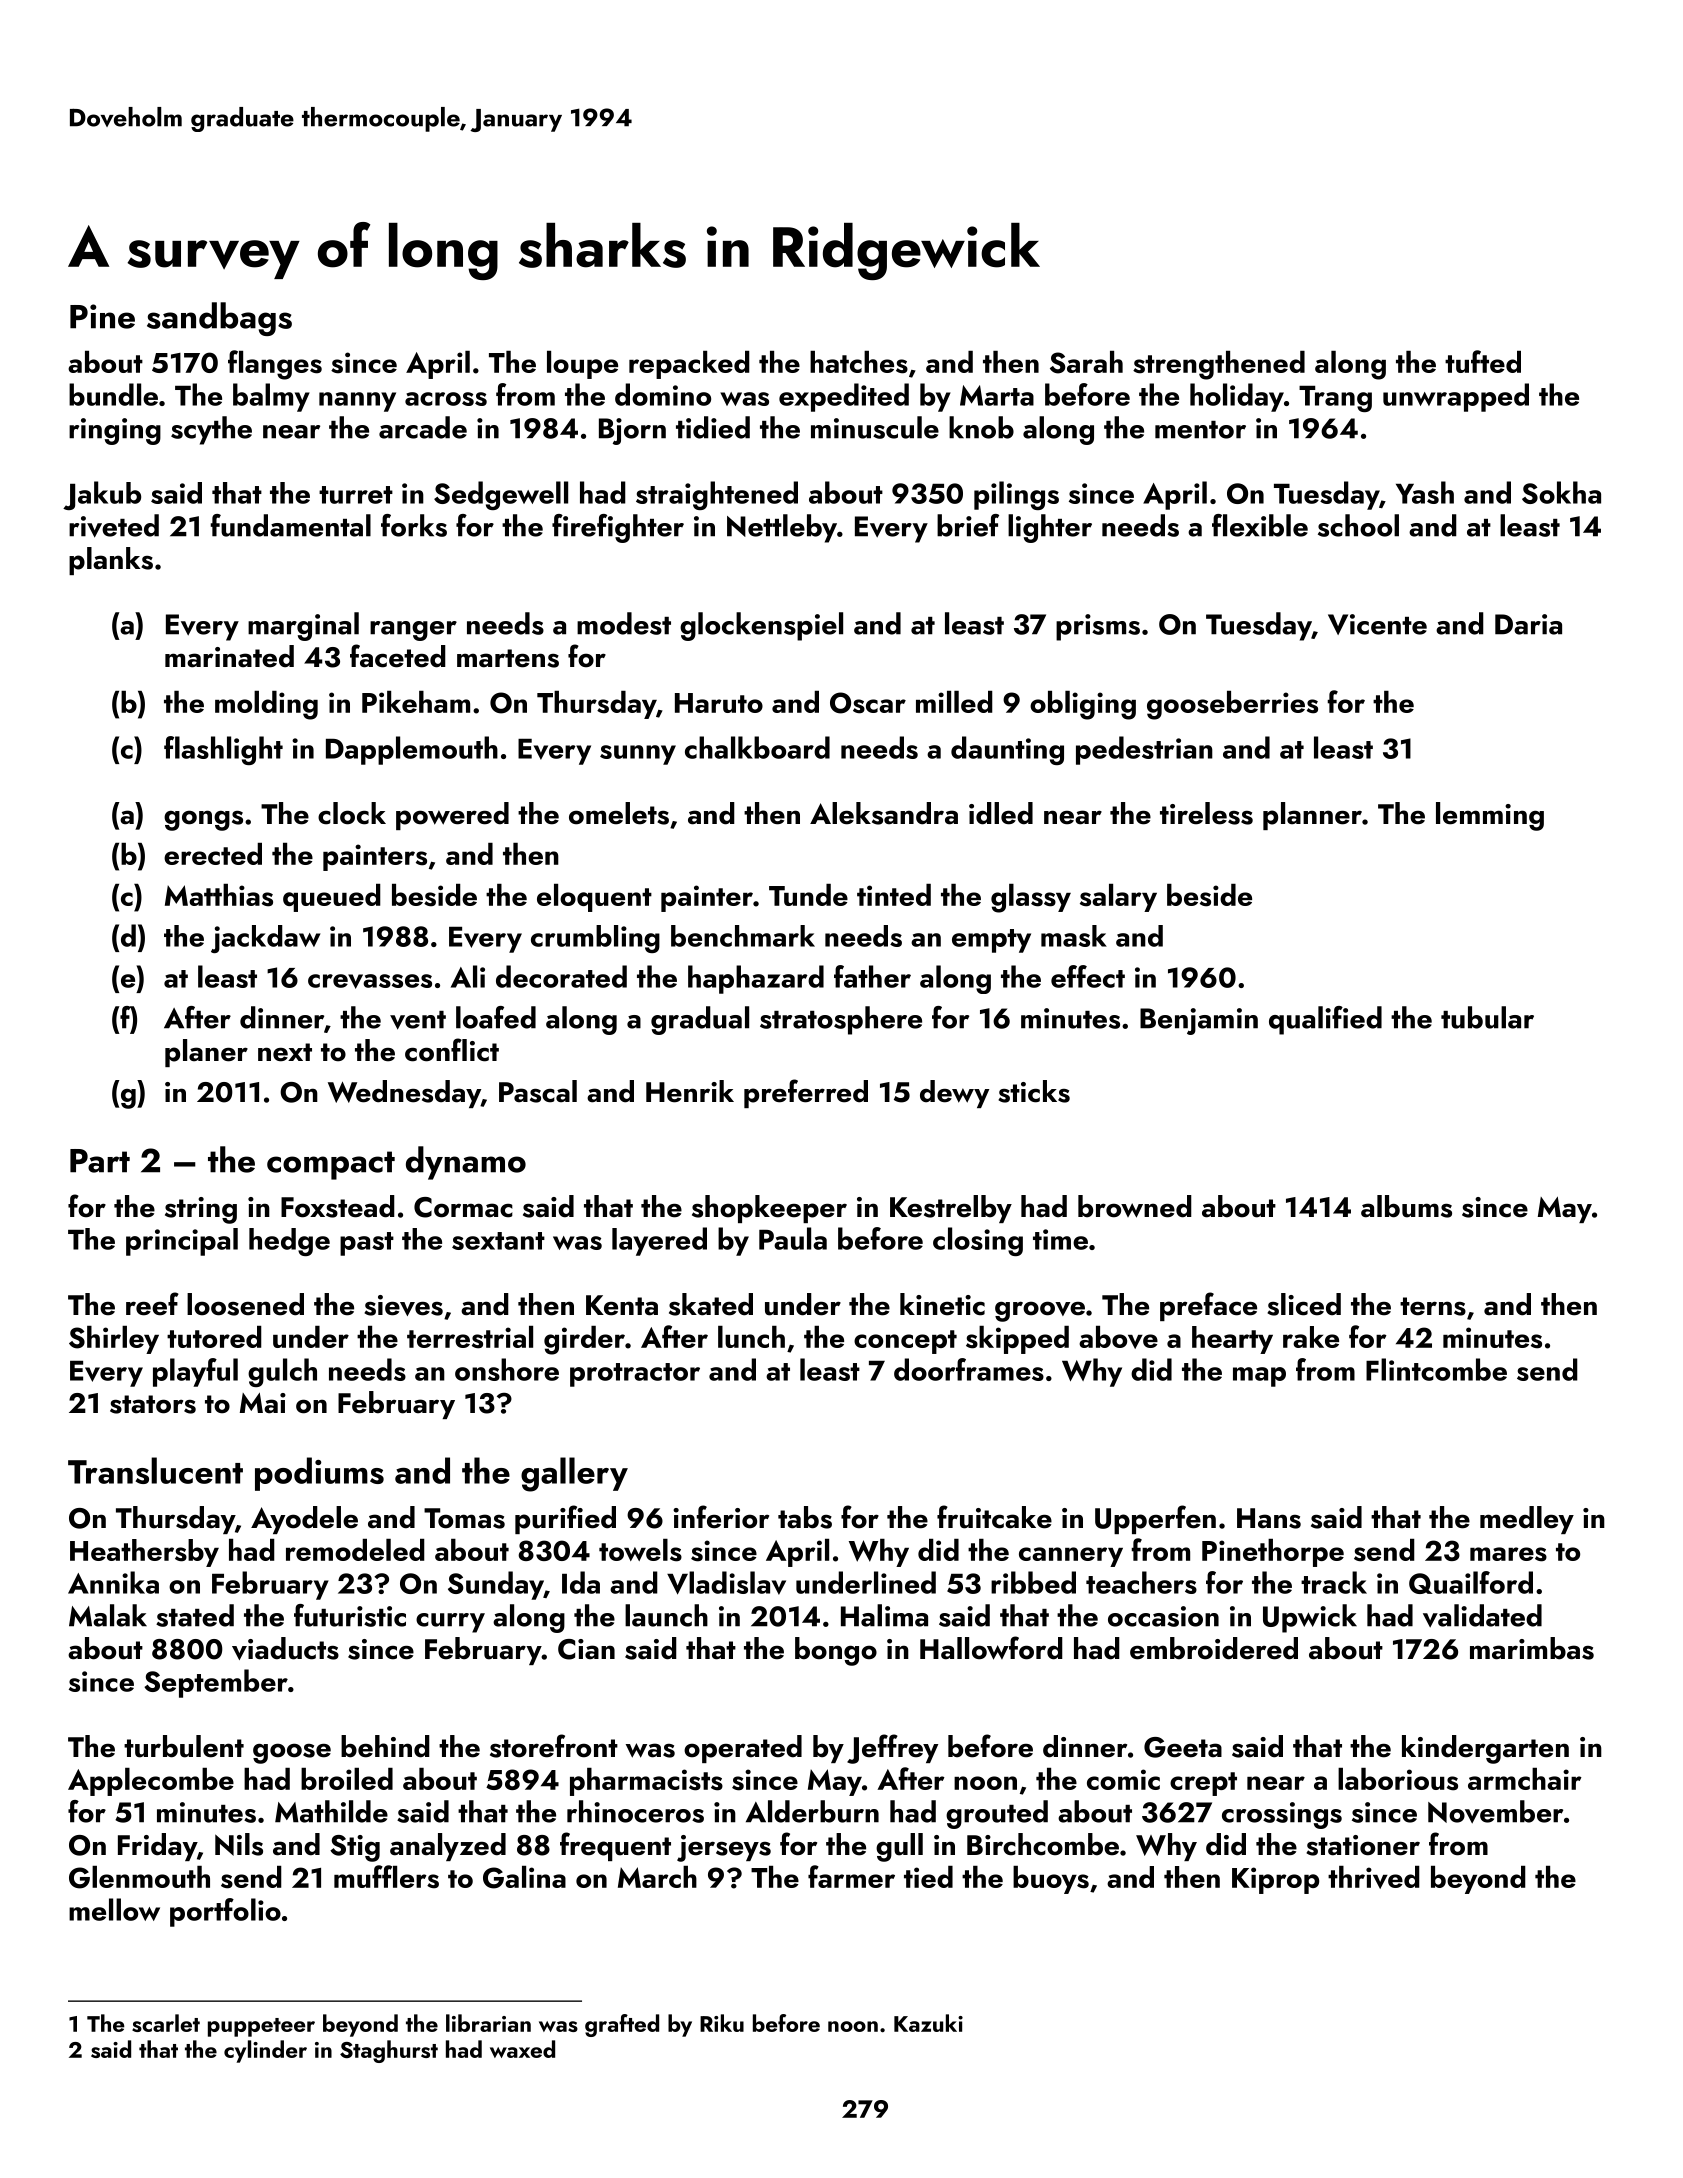 The width and height of the screenshot is (1683, 2178). What do you see at coordinates (689, 365) in the screenshot?
I see `repacked` at bounding box center [689, 365].
